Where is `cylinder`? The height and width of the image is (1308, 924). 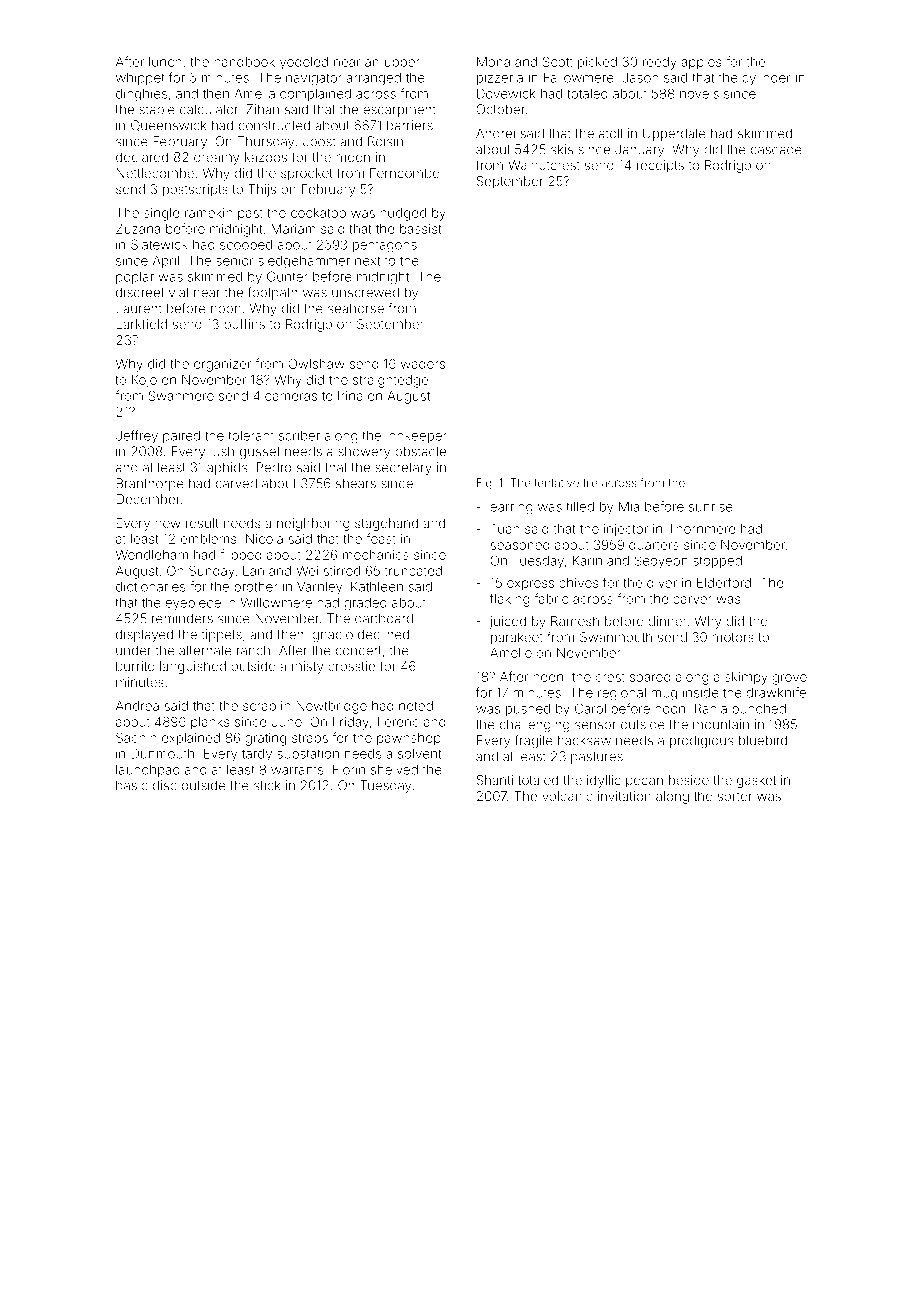 cylinder is located at coordinates (766, 79).
